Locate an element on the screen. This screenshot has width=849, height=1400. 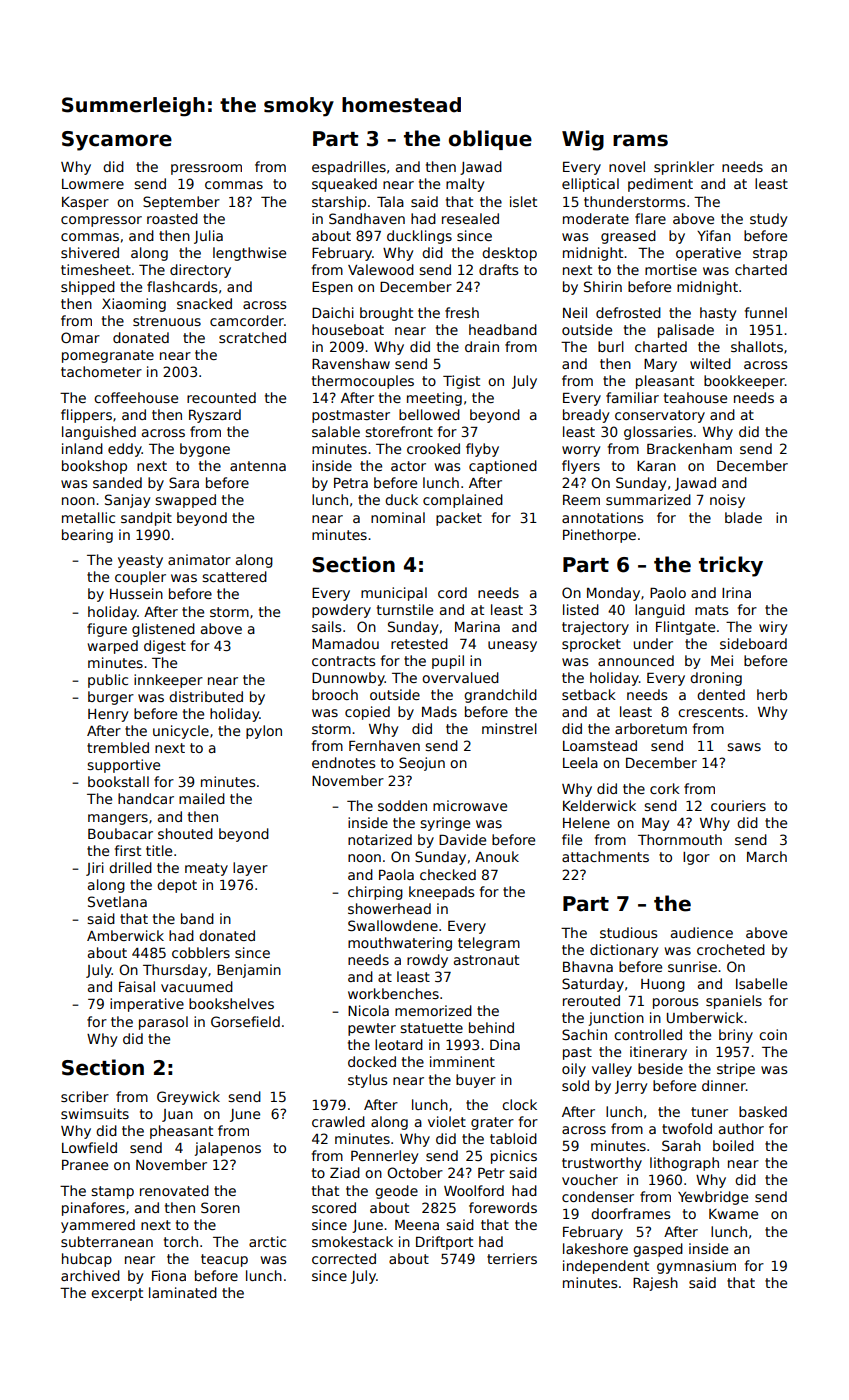
excerpt is located at coordinates (117, 1294).
